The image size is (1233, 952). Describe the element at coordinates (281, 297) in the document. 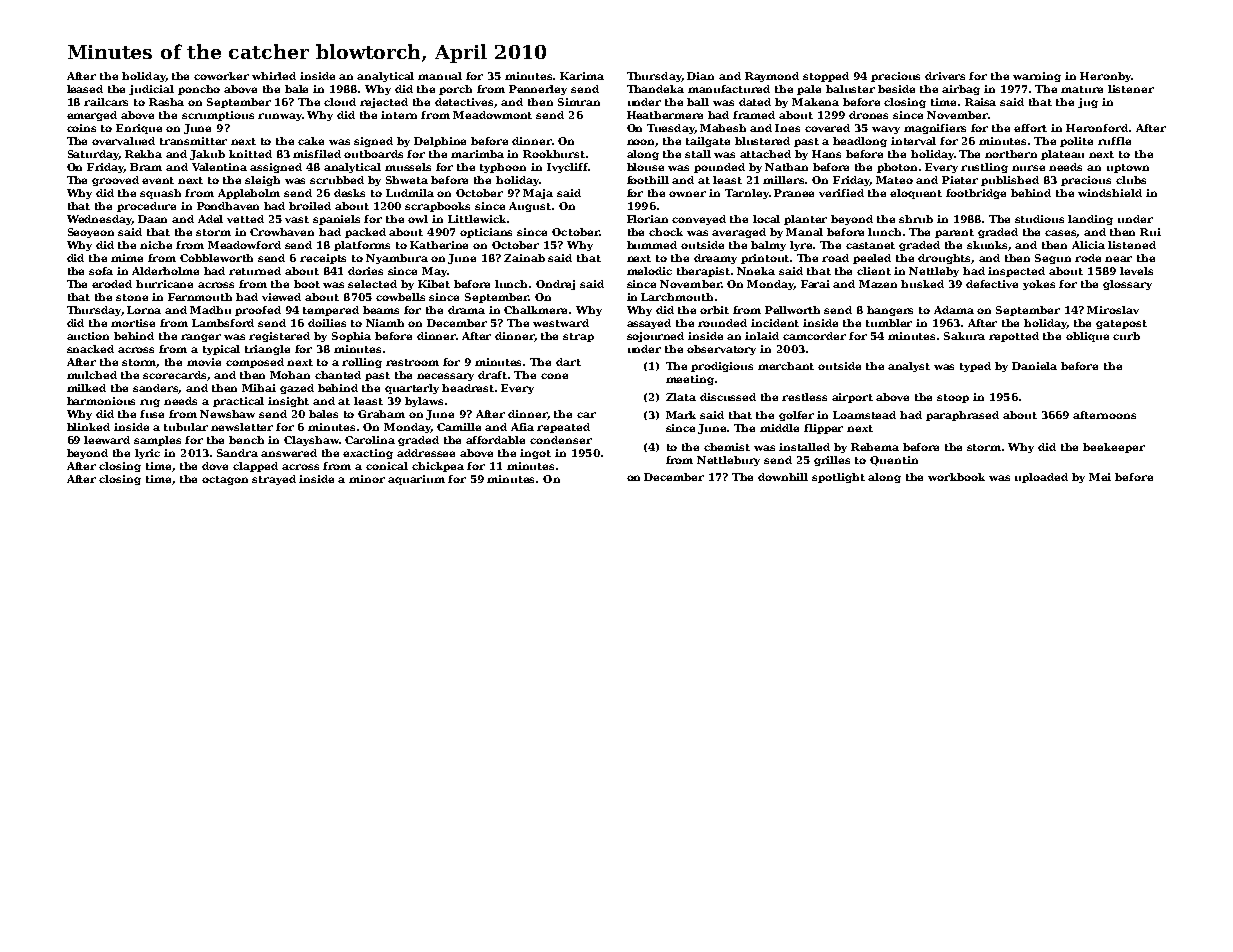

I see `viewed` at that location.
